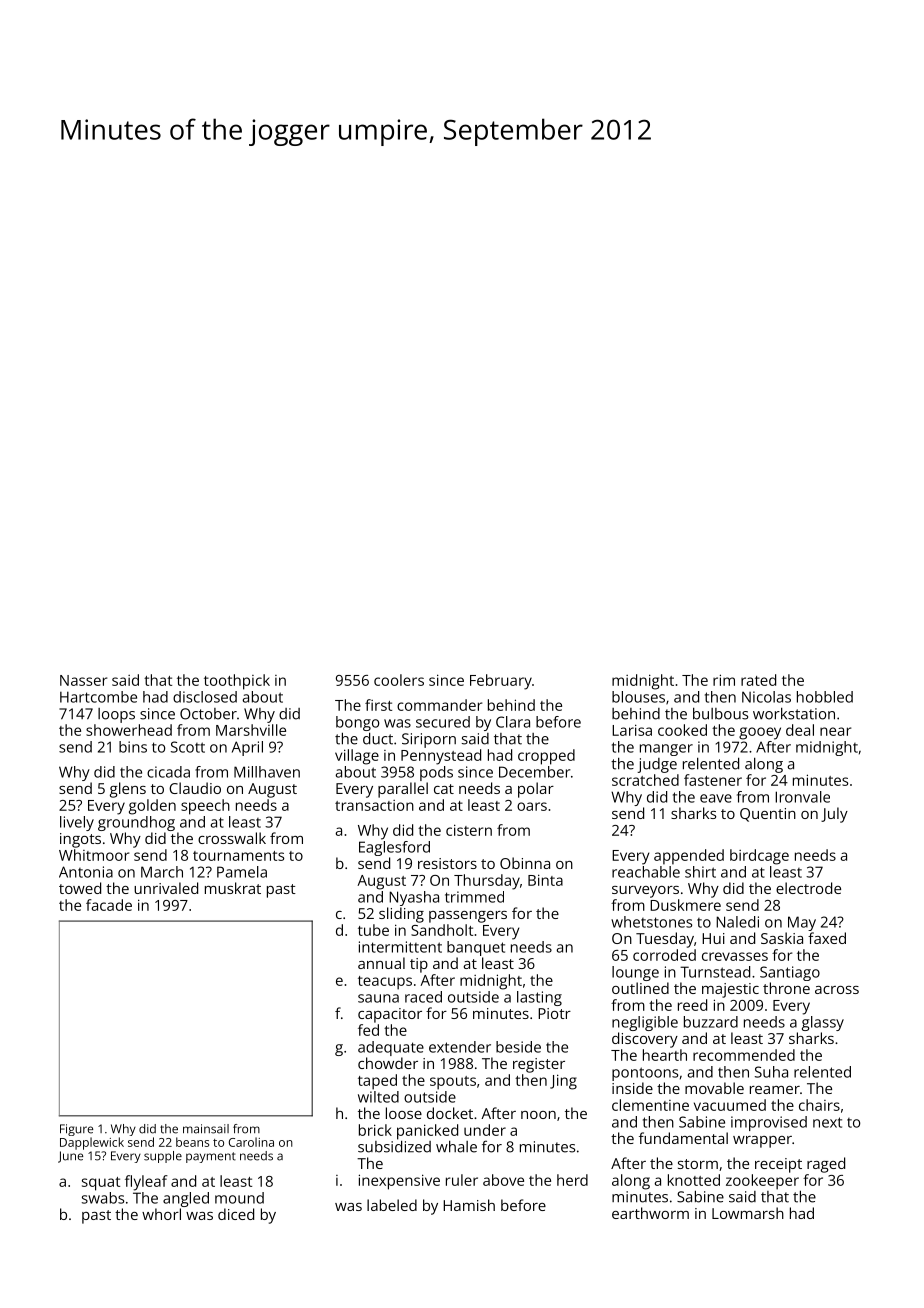 Image resolution: width=924 pixels, height=1308 pixels. Describe the element at coordinates (835, 731) in the screenshot. I see `near` at that location.
